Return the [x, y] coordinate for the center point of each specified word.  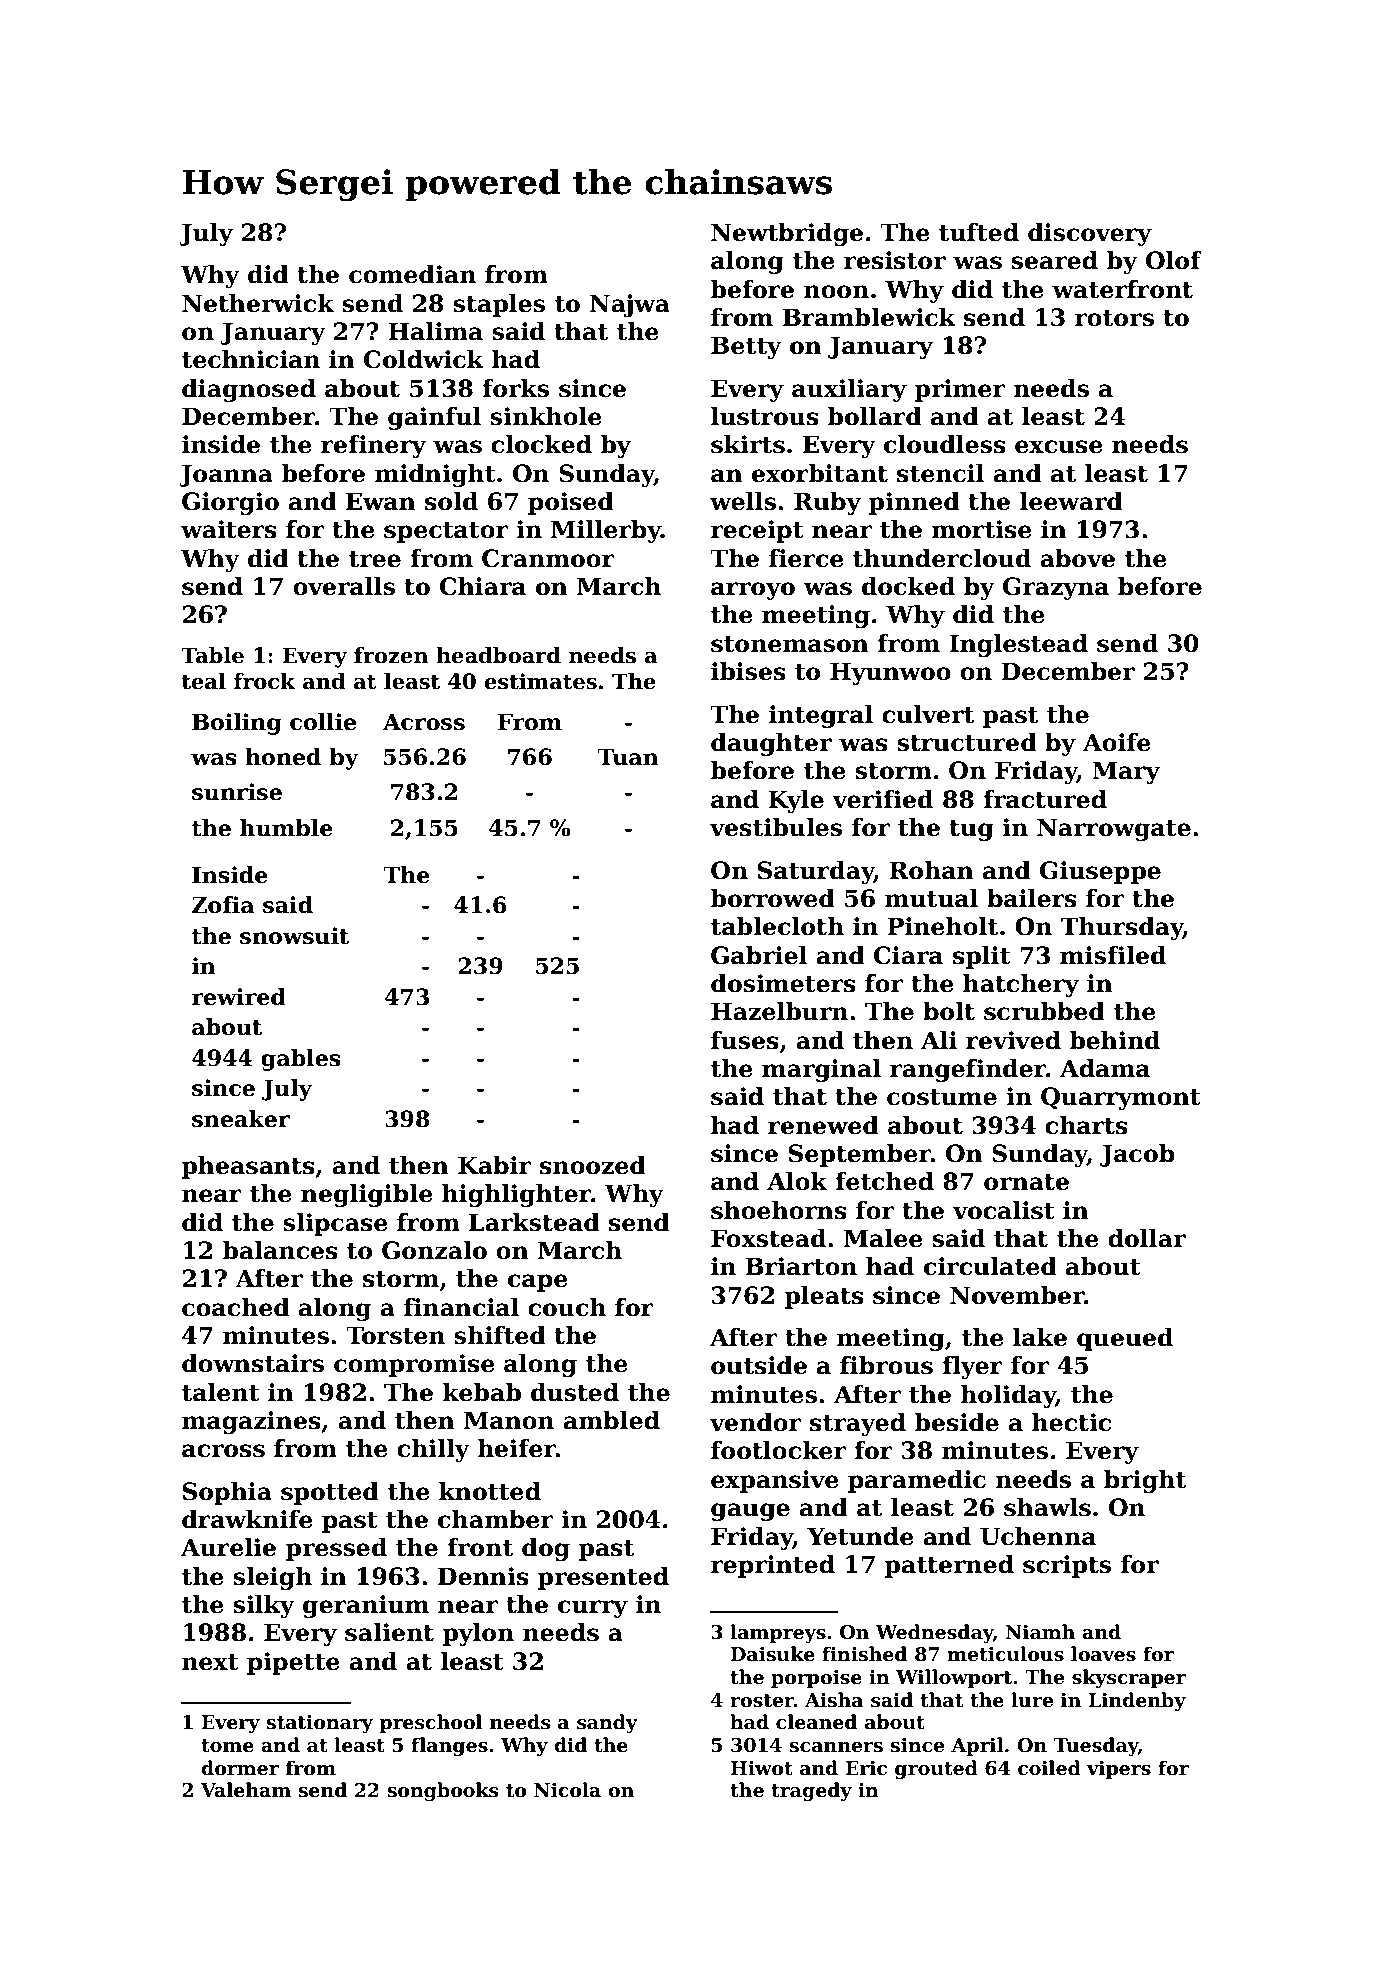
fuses [745, 1040]
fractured [1045, 799]
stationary [320, 1724]
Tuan [628, 757]
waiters [229, 529]
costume [942, 1097]
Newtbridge [787, 234]
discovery [1090, 234]
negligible [367, 1195]
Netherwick [258, 303]
